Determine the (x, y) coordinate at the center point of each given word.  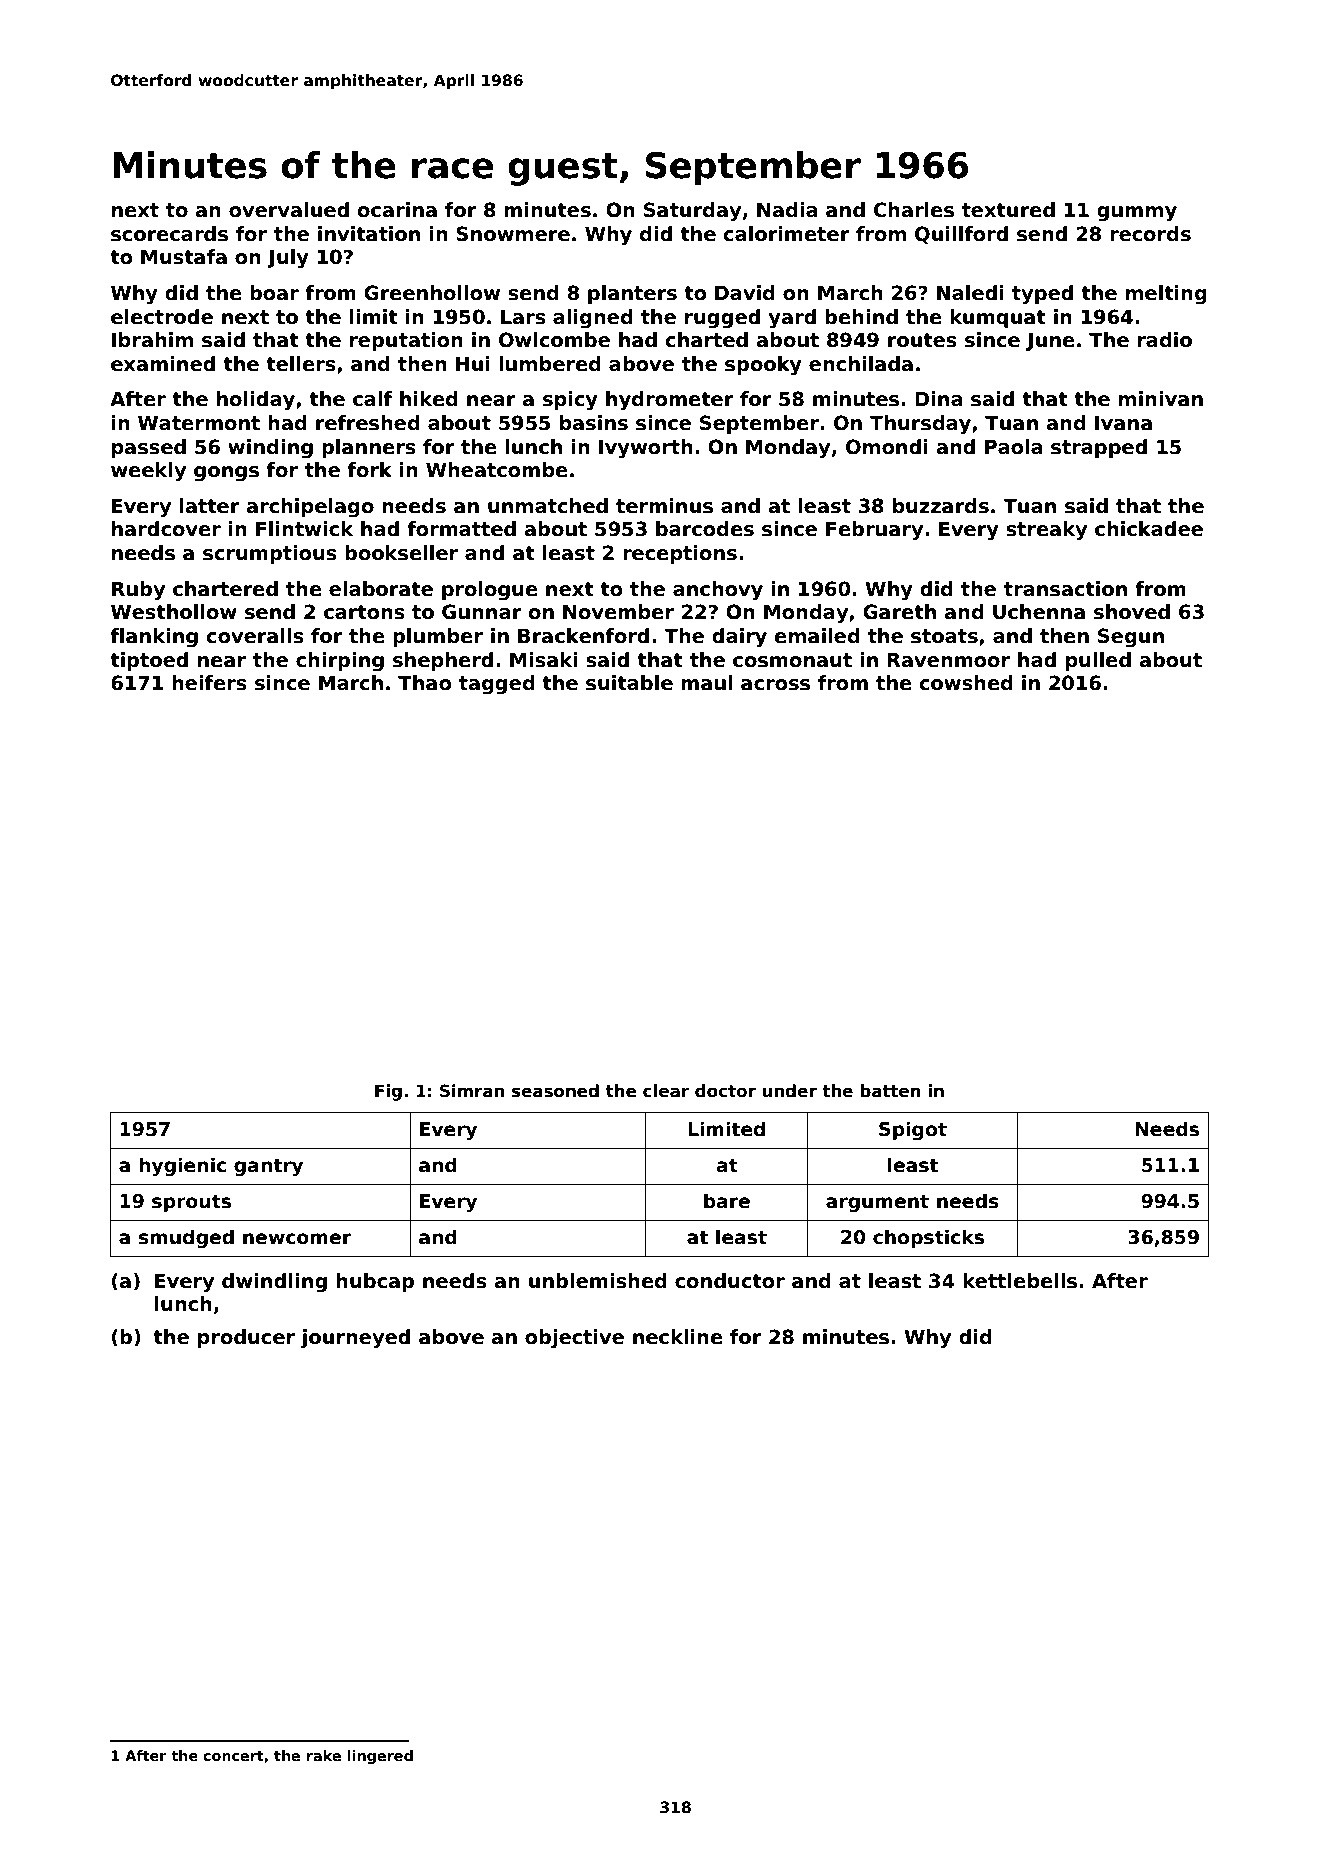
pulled (1098, 661)
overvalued (289, 210)
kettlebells (1020, 1281)
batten (890, 1091)
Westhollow (174, 612)
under (789, 1091)
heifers (209, 683)
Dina (939, 399)
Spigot (913, 1130)
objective (574, 1339)
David (745, 293)
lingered (380, 1757)
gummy (1137, 214)
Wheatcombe (497, 470)
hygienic (182, 1166)
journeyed (355, 1339)
